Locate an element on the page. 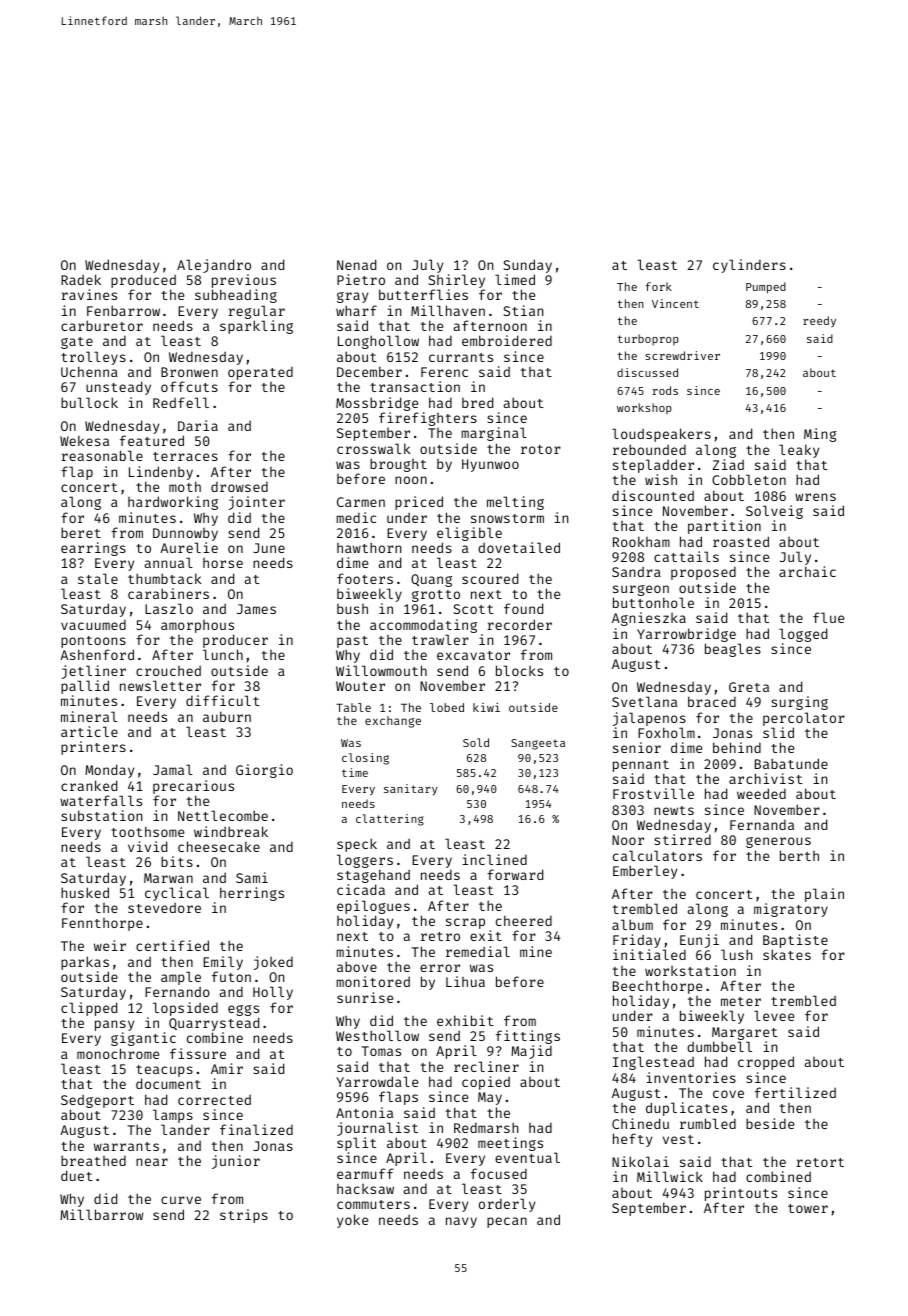 Image resolution: width=908 pixels, height=1316 pixels. Ming is located at coordinates (820, 435).
